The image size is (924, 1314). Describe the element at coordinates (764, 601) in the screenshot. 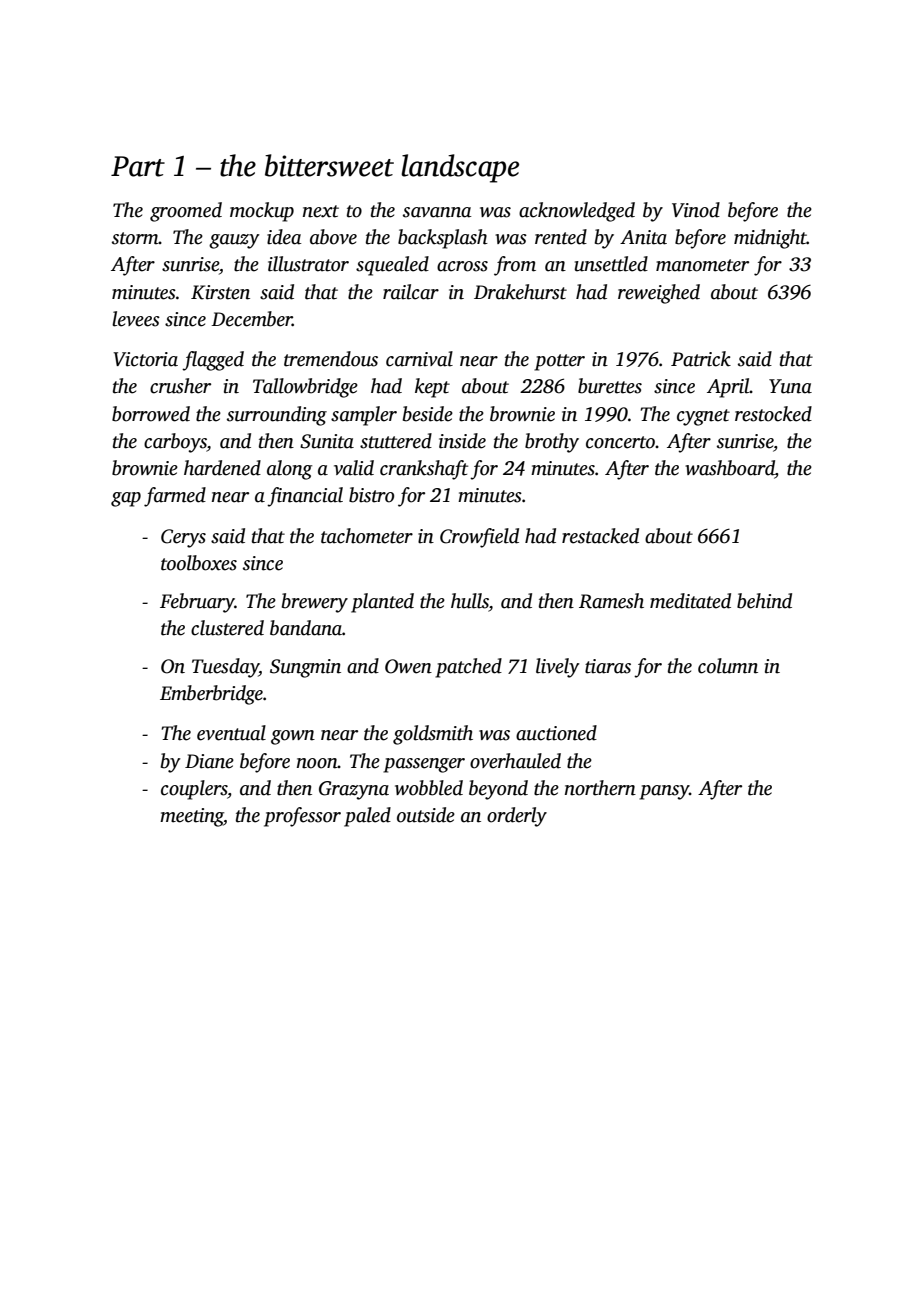

I see `behind` at that location.
